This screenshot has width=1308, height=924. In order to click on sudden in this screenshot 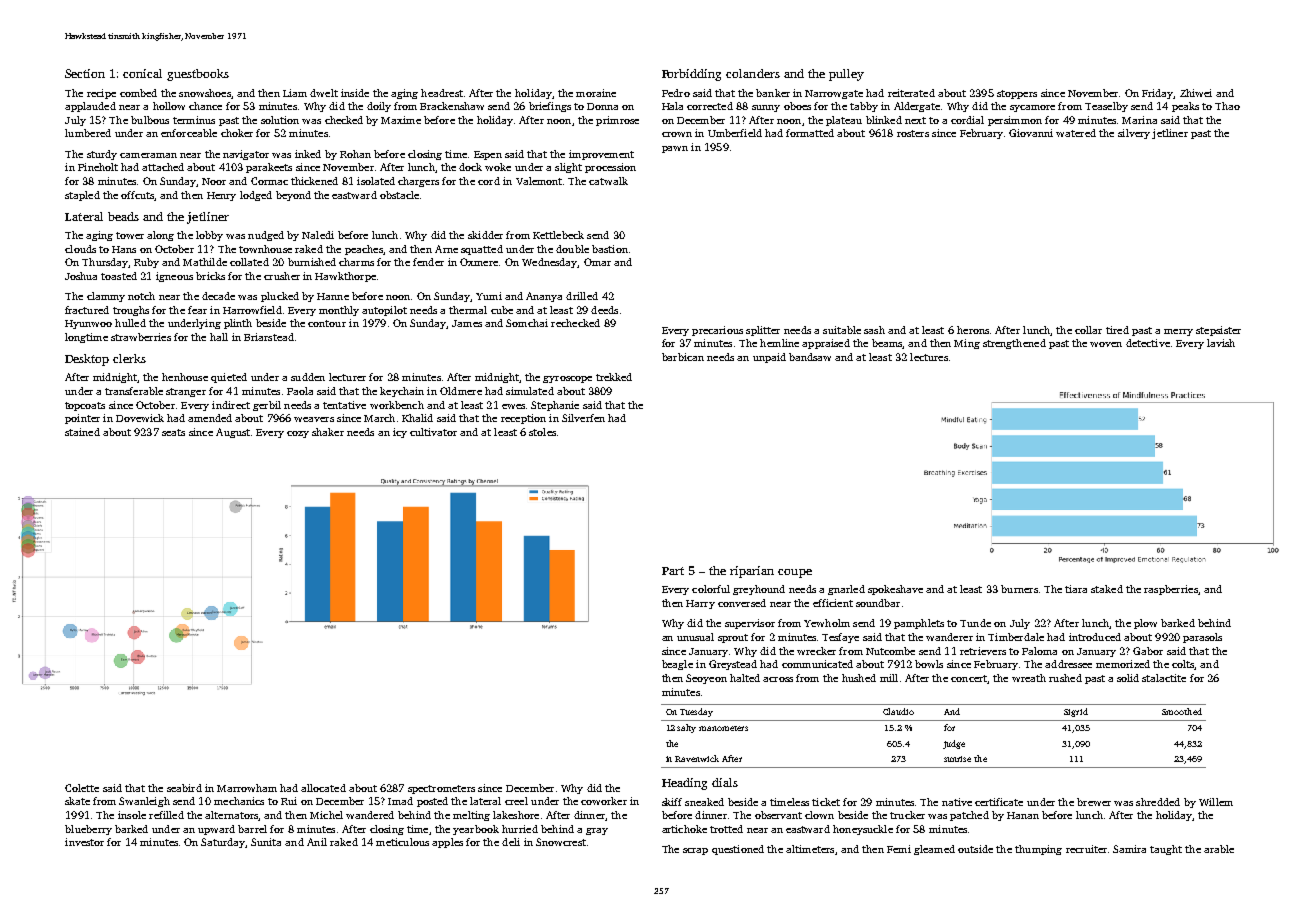, I will do `click(308, 377)`.
